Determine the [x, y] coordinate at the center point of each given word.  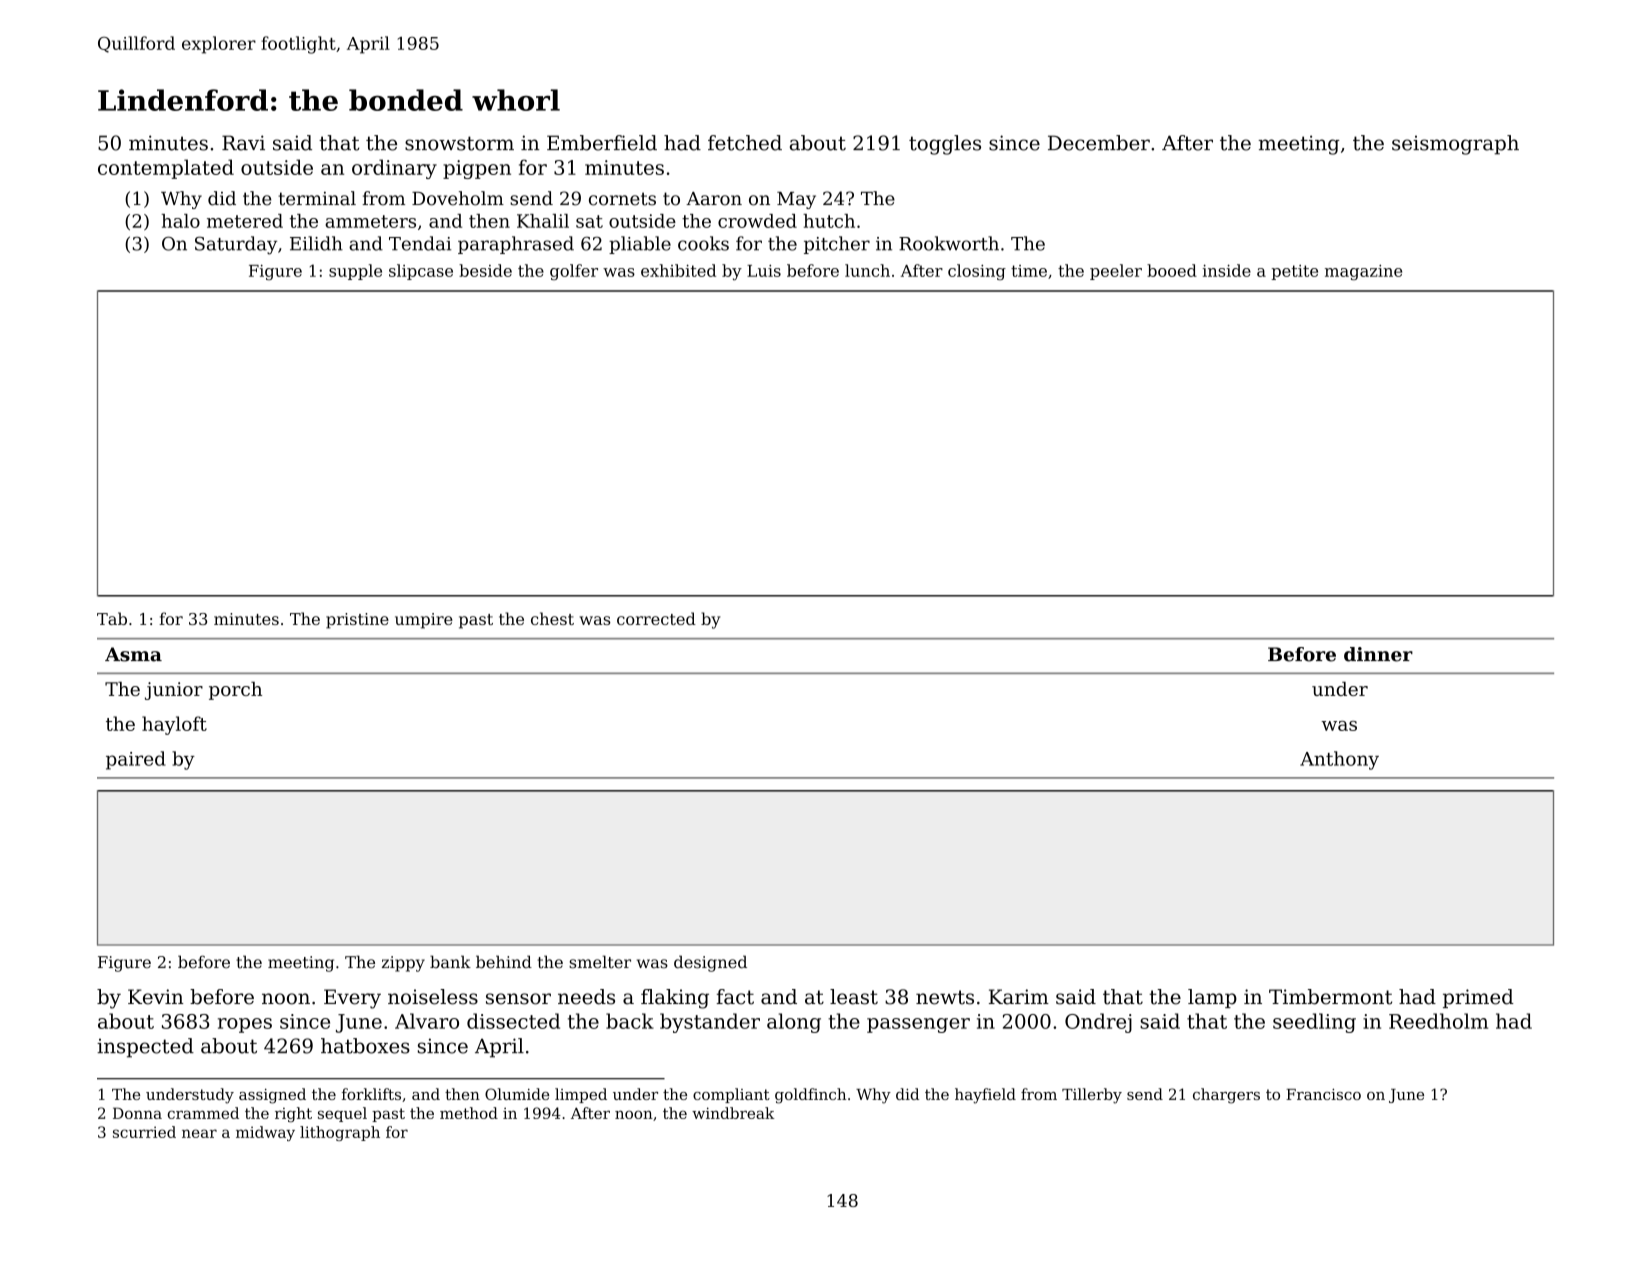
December [1099, 143]
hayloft [174, 725]
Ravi [243, 143]
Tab [112, 618]
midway [265, 1133]
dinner [1378, 654]
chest [552, 618]
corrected [656, 618]
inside [1227, 270]
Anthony [1339, 760]
